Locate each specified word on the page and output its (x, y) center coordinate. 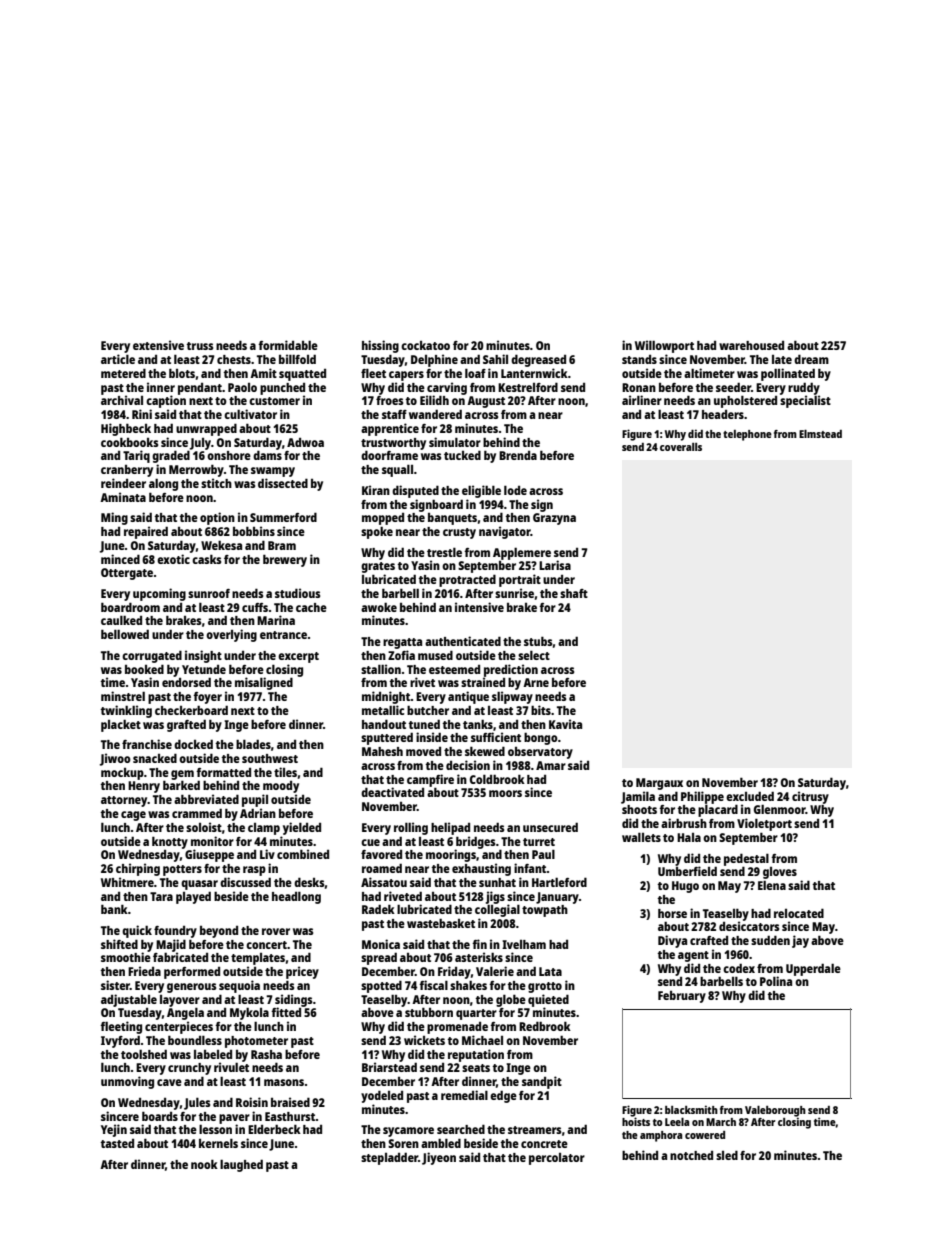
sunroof (209, 593)
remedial (464, 1095)
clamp (264, 829)
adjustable (129, 1000)
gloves (780, 873)
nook (204, 1164)
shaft (574, 593)
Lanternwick (534, 373)
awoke (379, 607)
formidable (288, 345)
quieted (548, 1000)
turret (539, 842)
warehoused (751, 345)
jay (800, 941)
